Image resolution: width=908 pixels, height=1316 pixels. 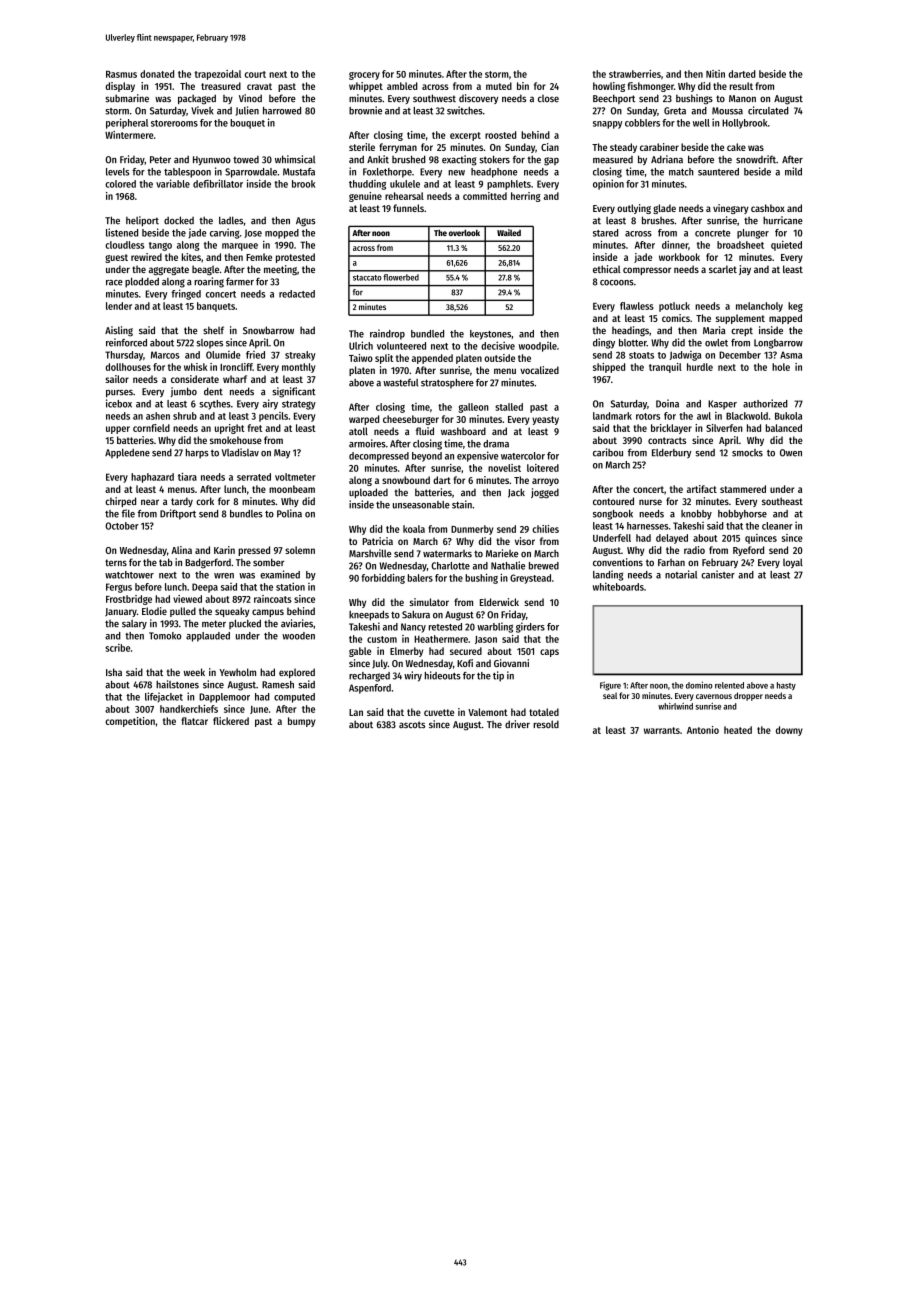 I want to click on June, so click(x=259, y=710).
